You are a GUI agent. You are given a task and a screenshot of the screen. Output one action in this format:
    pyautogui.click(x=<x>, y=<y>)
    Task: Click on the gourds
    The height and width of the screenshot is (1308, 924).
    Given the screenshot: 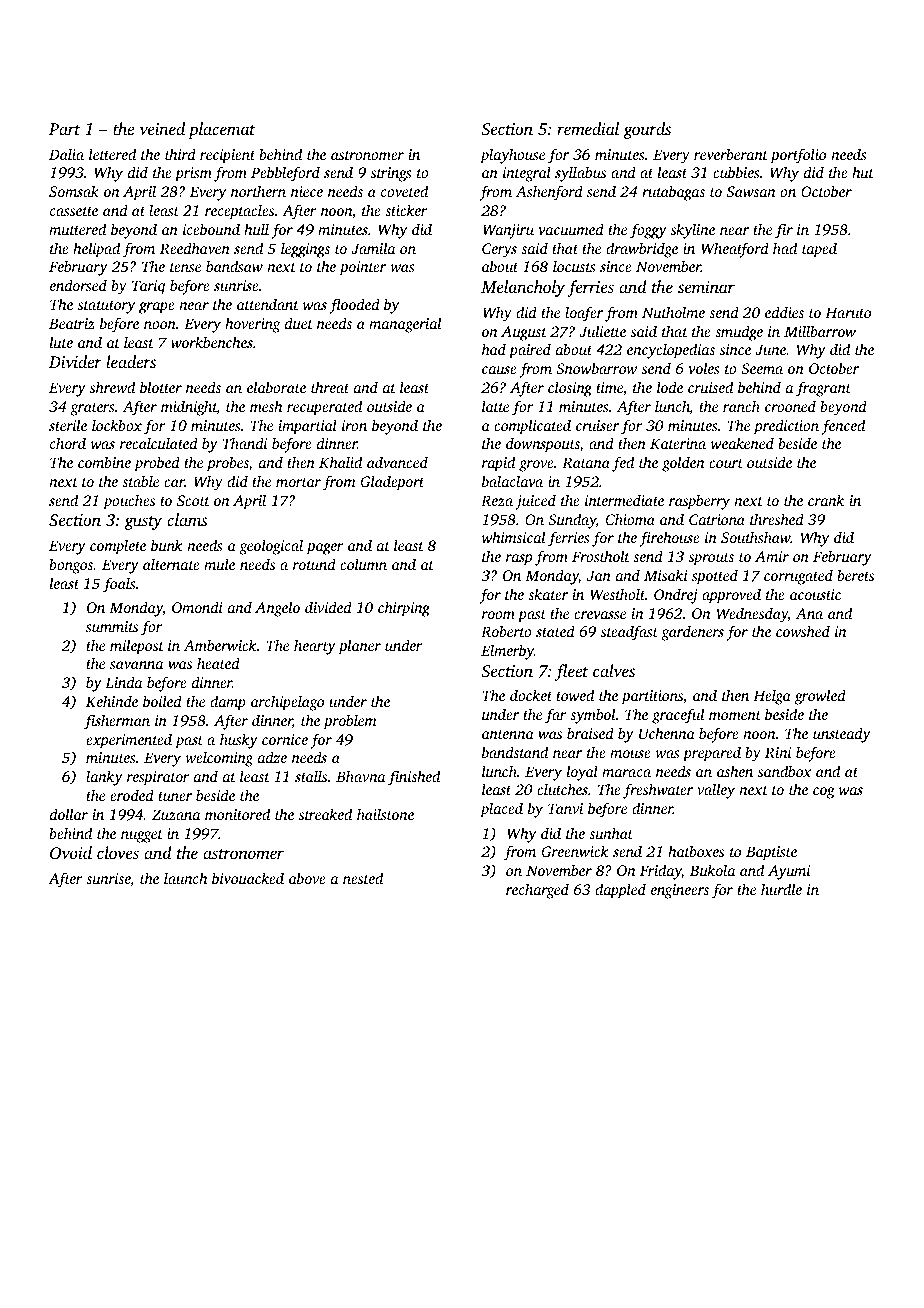 What is the action you would take?
    pyautogui.click(x=647, y=130)
